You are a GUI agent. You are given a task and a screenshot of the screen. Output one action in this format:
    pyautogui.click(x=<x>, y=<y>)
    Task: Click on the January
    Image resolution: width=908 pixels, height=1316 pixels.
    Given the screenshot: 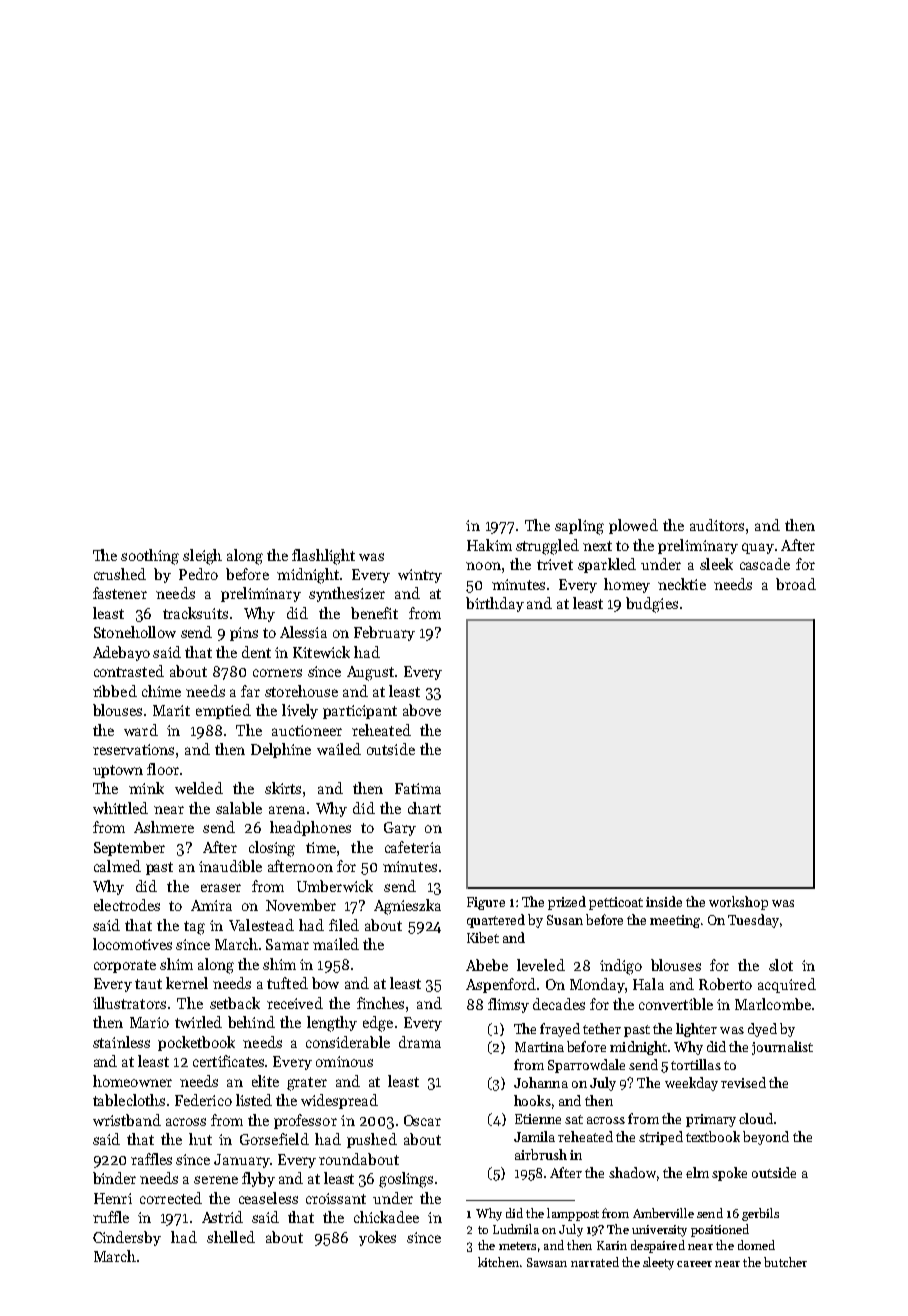 What is the action you would take?
    pyautogui.click(x=242, y=1161)
